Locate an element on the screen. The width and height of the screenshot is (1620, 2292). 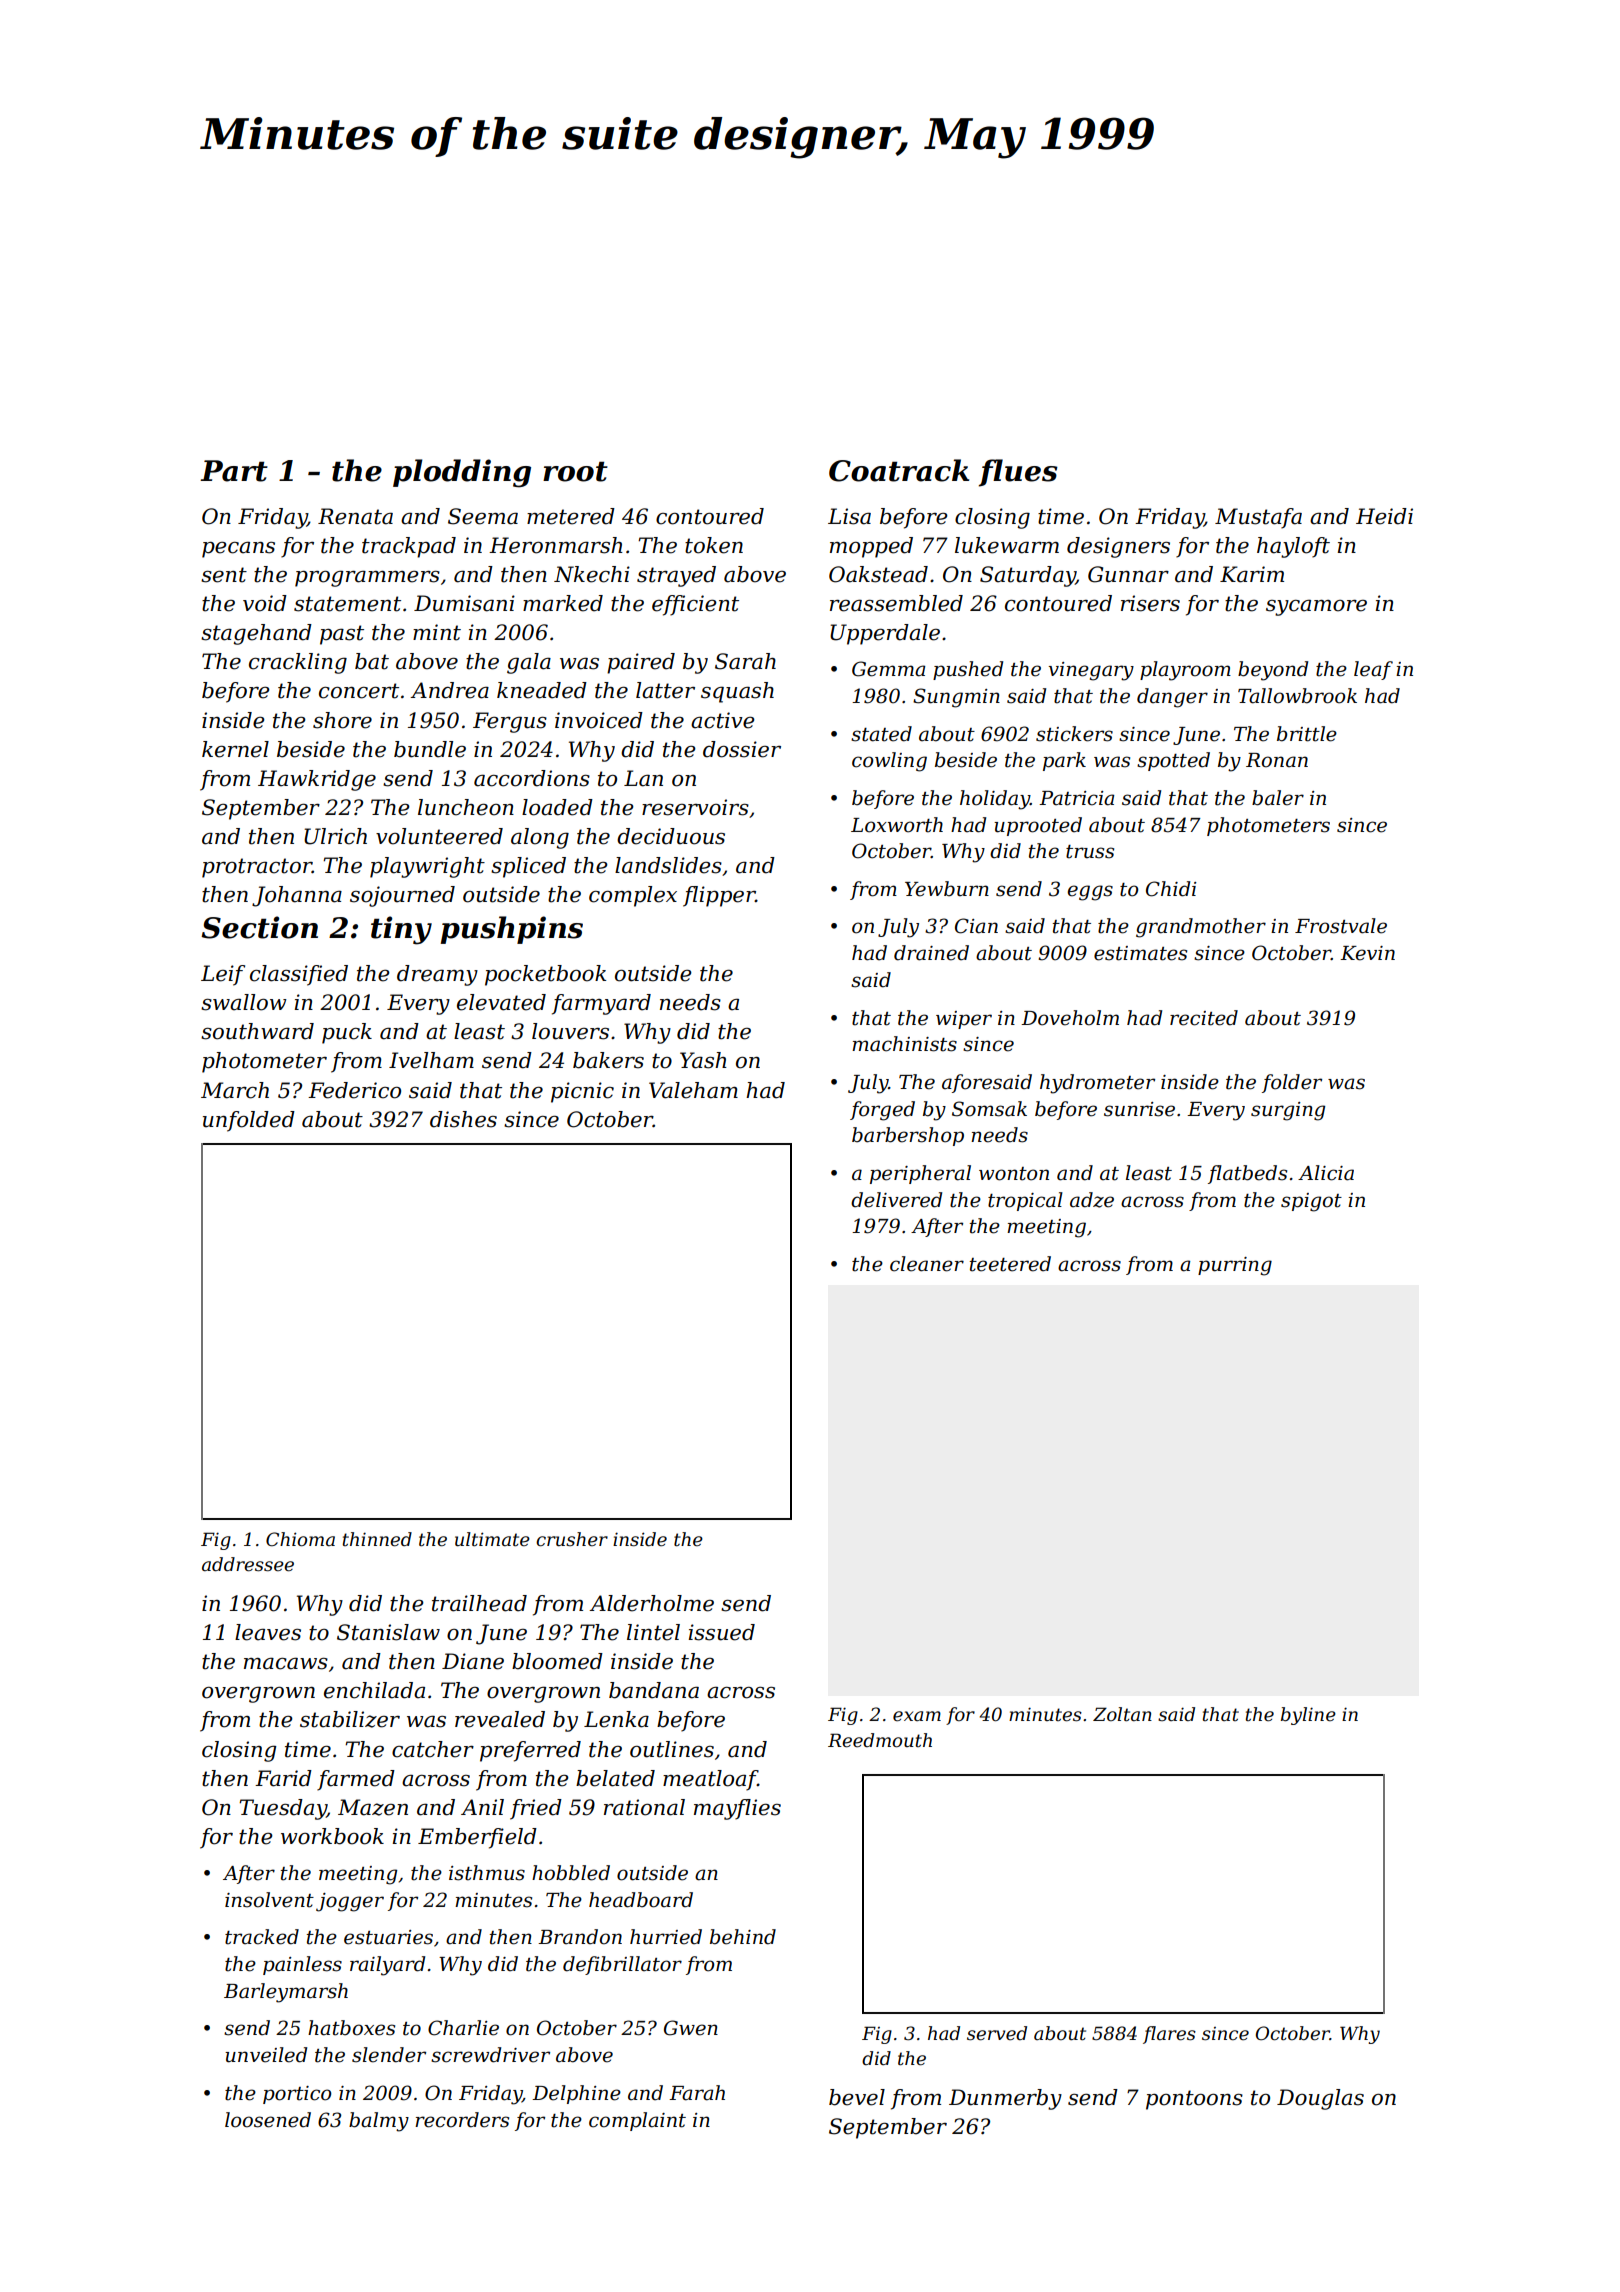
delivered is located at coordinates (896, 1200).
